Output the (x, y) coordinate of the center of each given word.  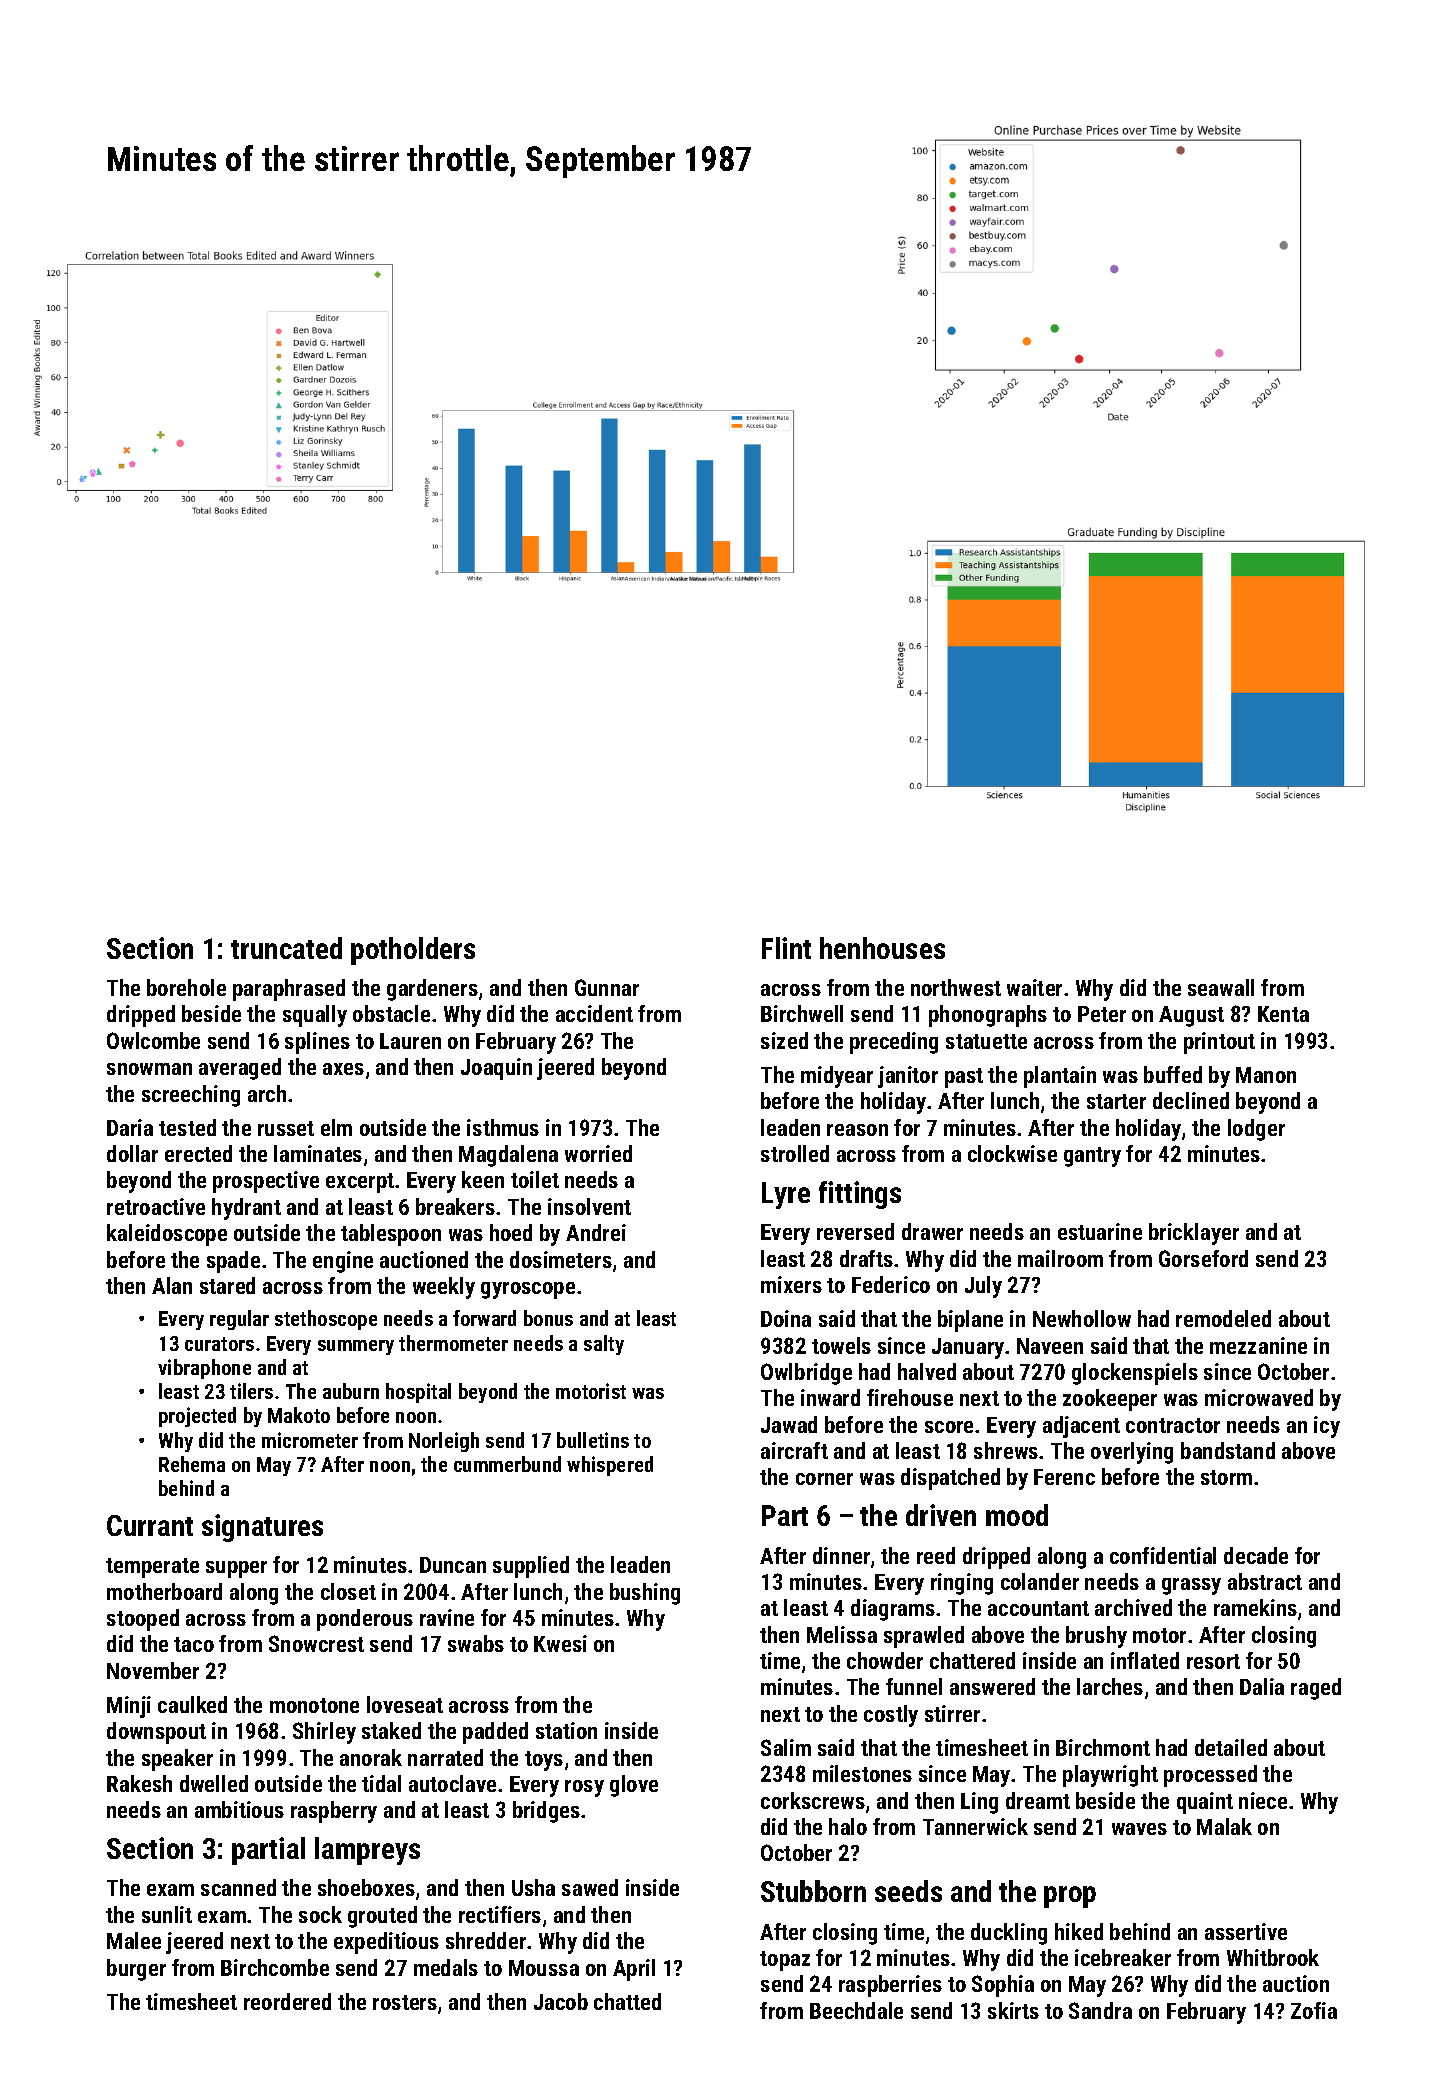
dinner (841, 1555)
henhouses (882, 948)
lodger (1256, 1130)
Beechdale (856, 2010)
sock (320, 1914)
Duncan (453, 1565)
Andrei (596, 1232)
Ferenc (1064, 1477)
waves (1139, 1829)
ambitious (239, 1809)
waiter (1034, 987)
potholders (413, 951)
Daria (130, 1127)
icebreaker (1123, 1957)
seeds (908, 1891)
